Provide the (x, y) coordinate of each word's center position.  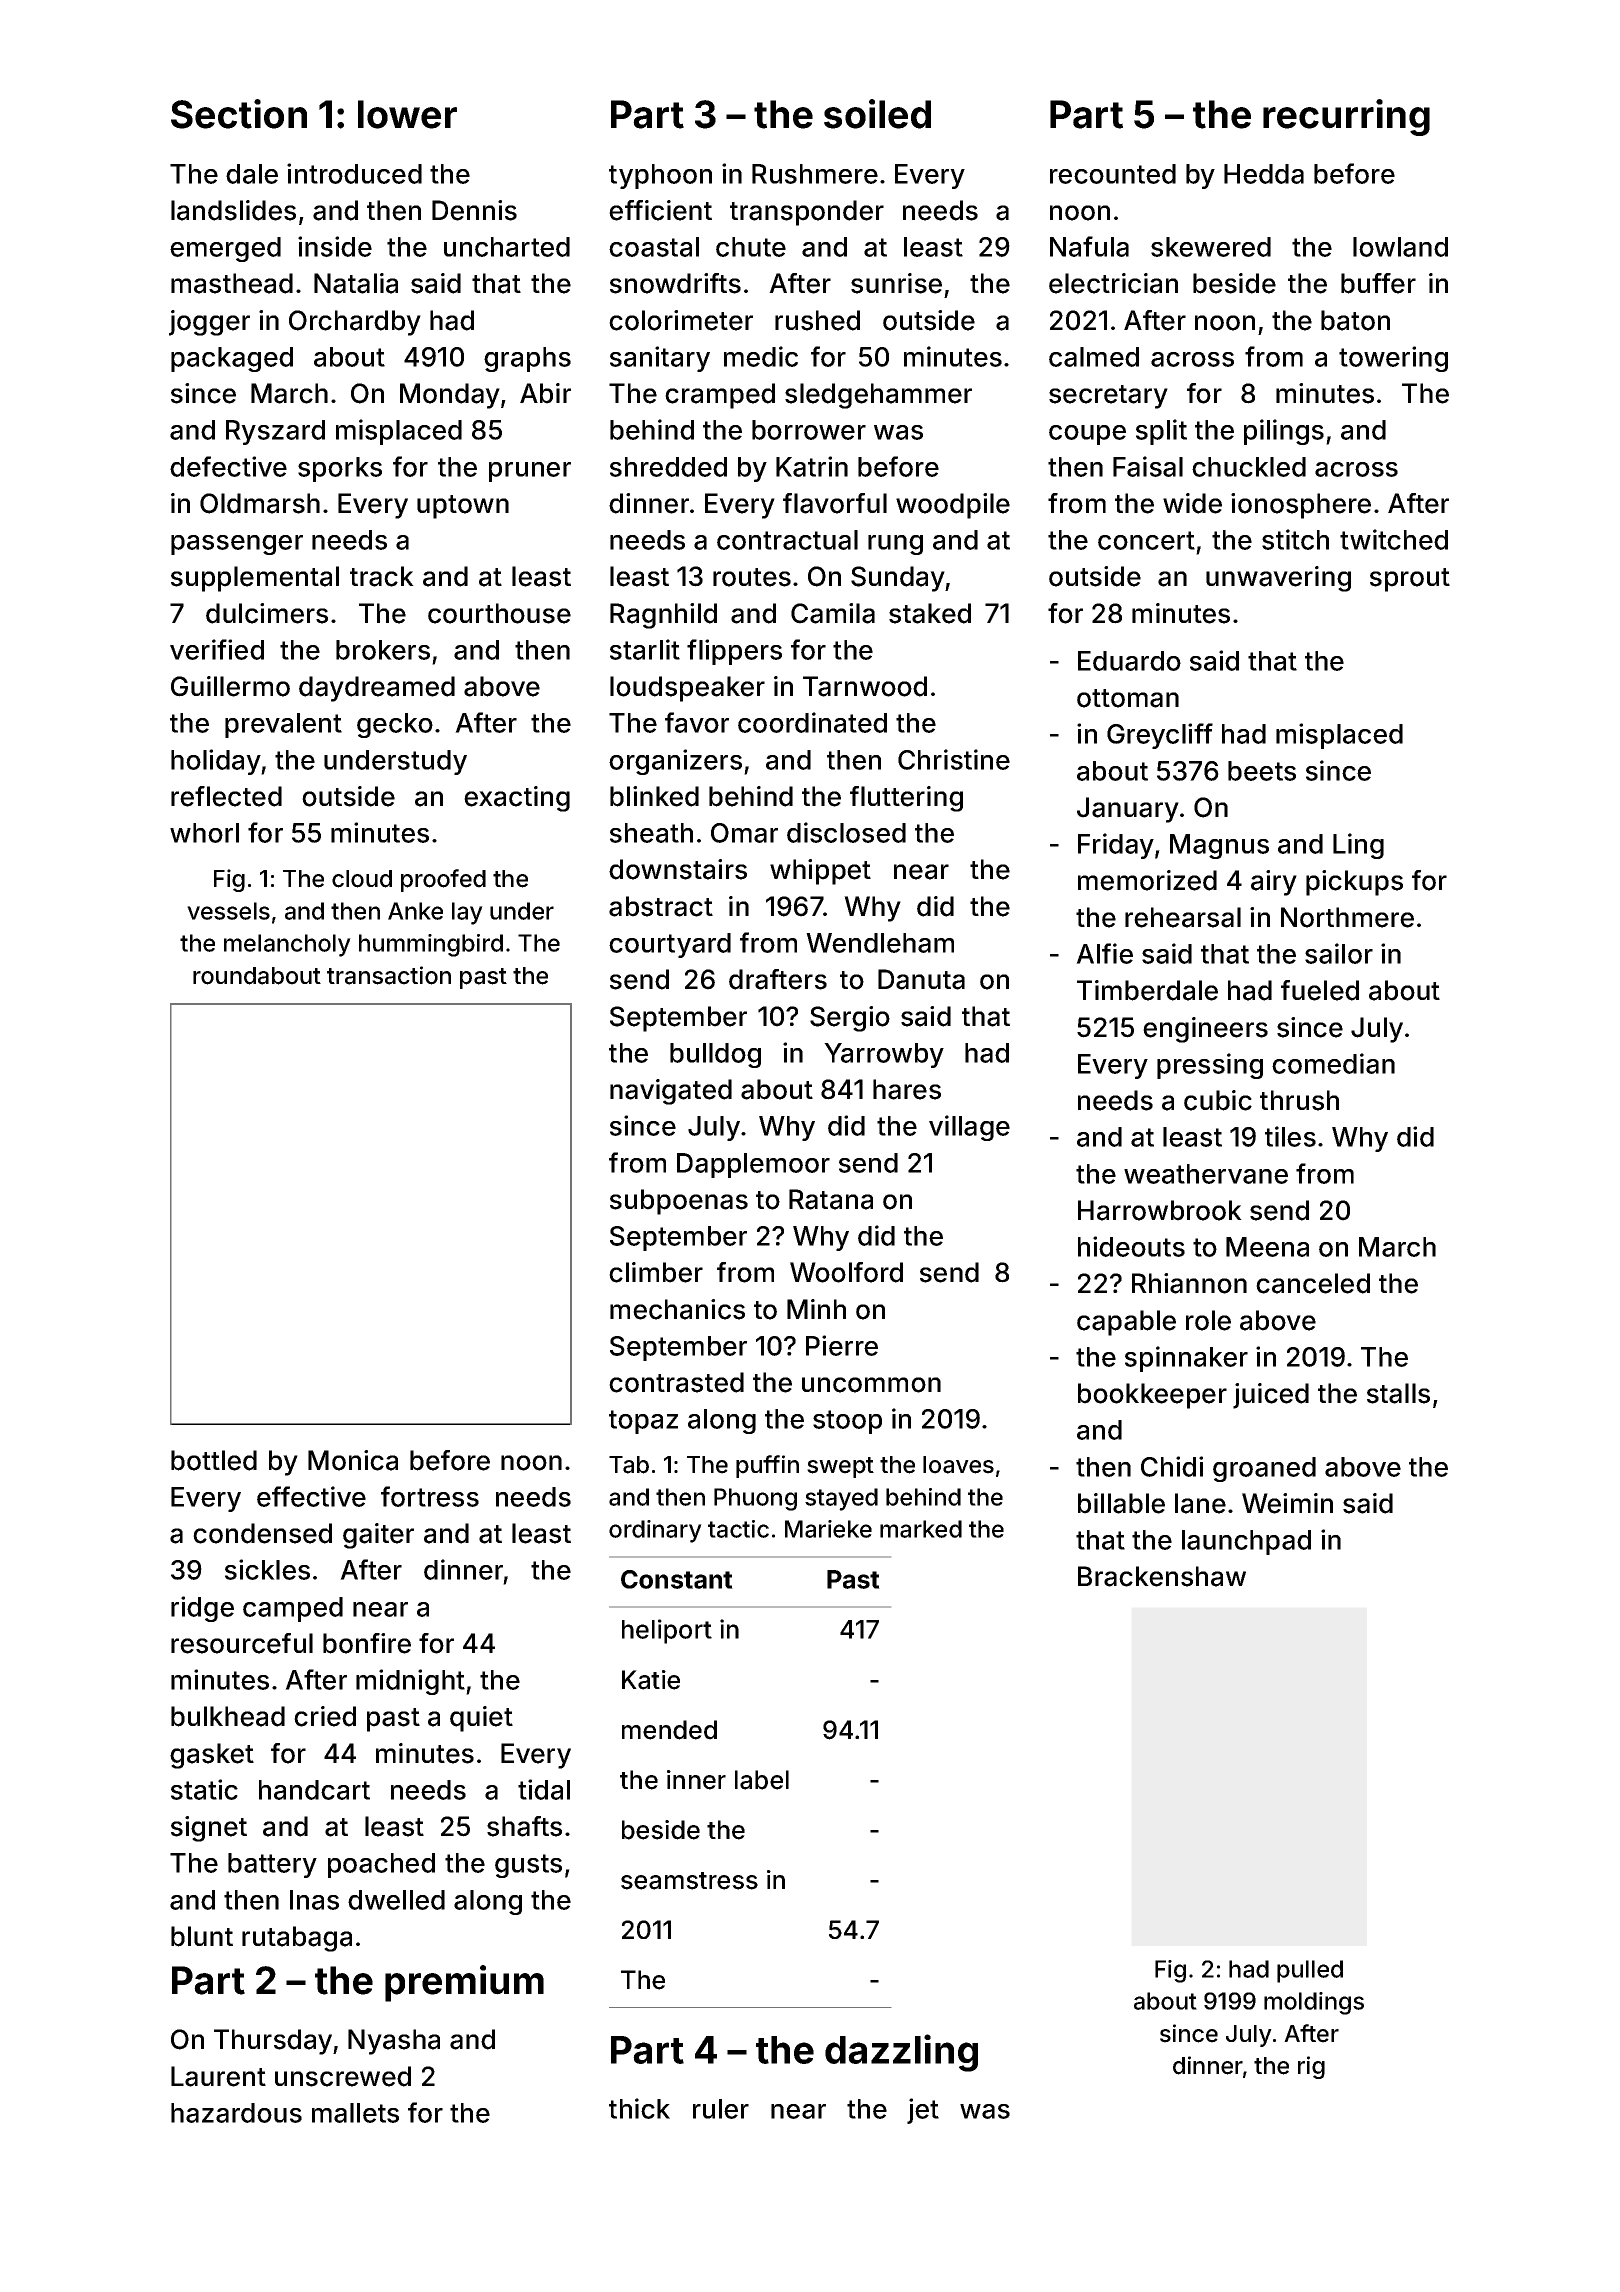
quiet (481, 1719)
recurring (1346, 117)
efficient (660, 210)
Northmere (1347, 917)
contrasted (676, 1382)
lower (407, 114)
